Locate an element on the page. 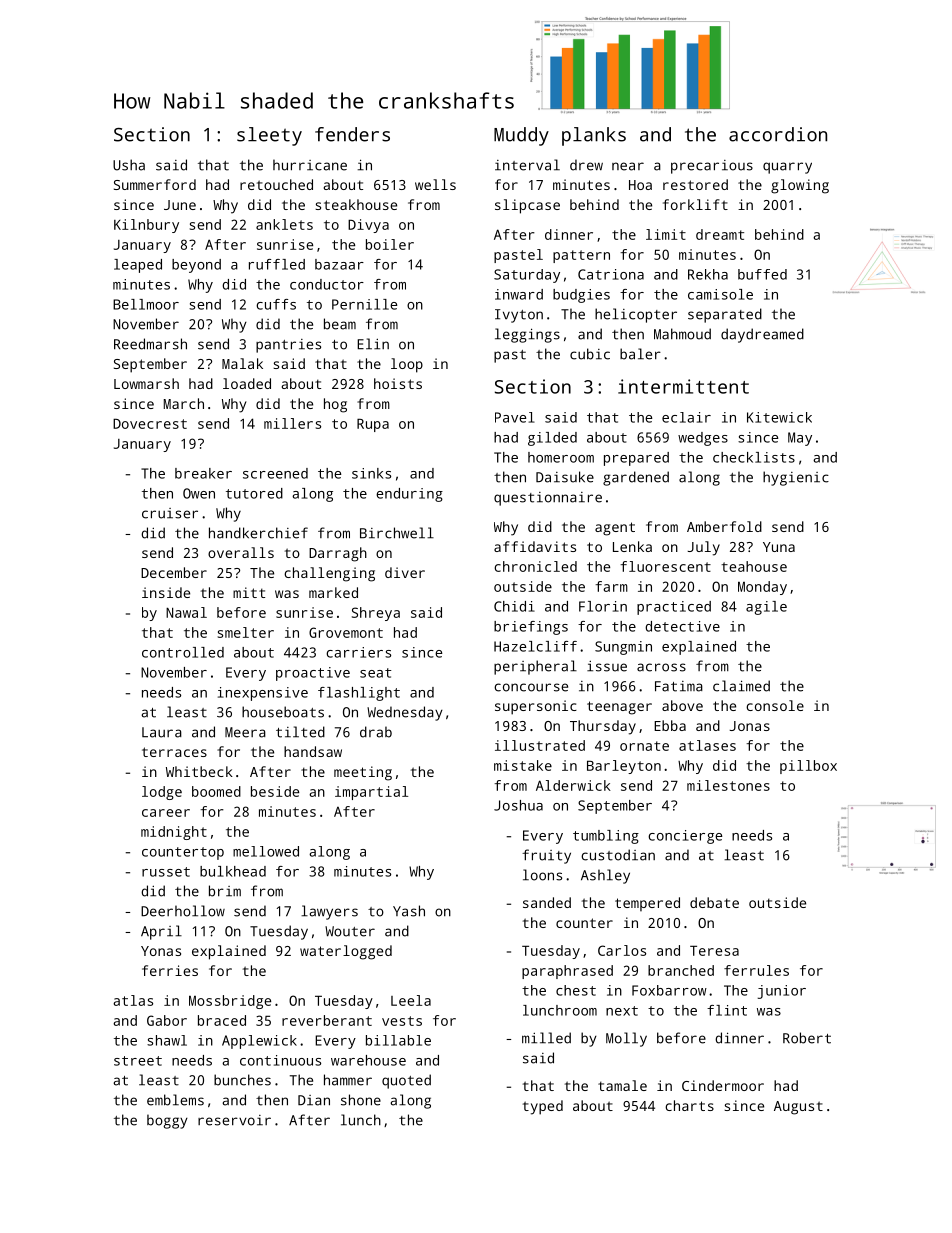 The height and width of the document is (1233, 952). concierge is located at coordinates (685, 837).
